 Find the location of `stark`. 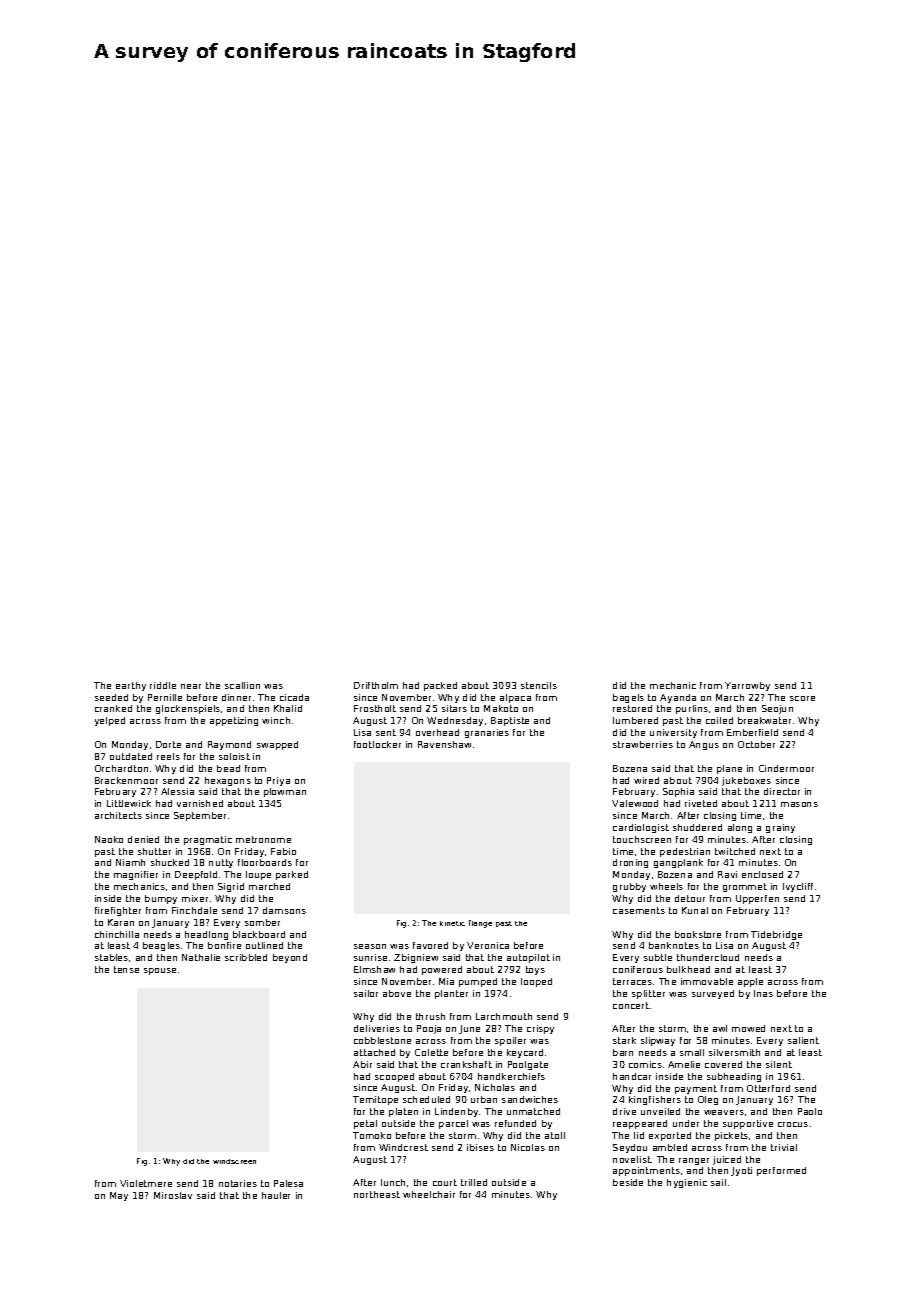

stark is located at coordinates (624, 1040).
